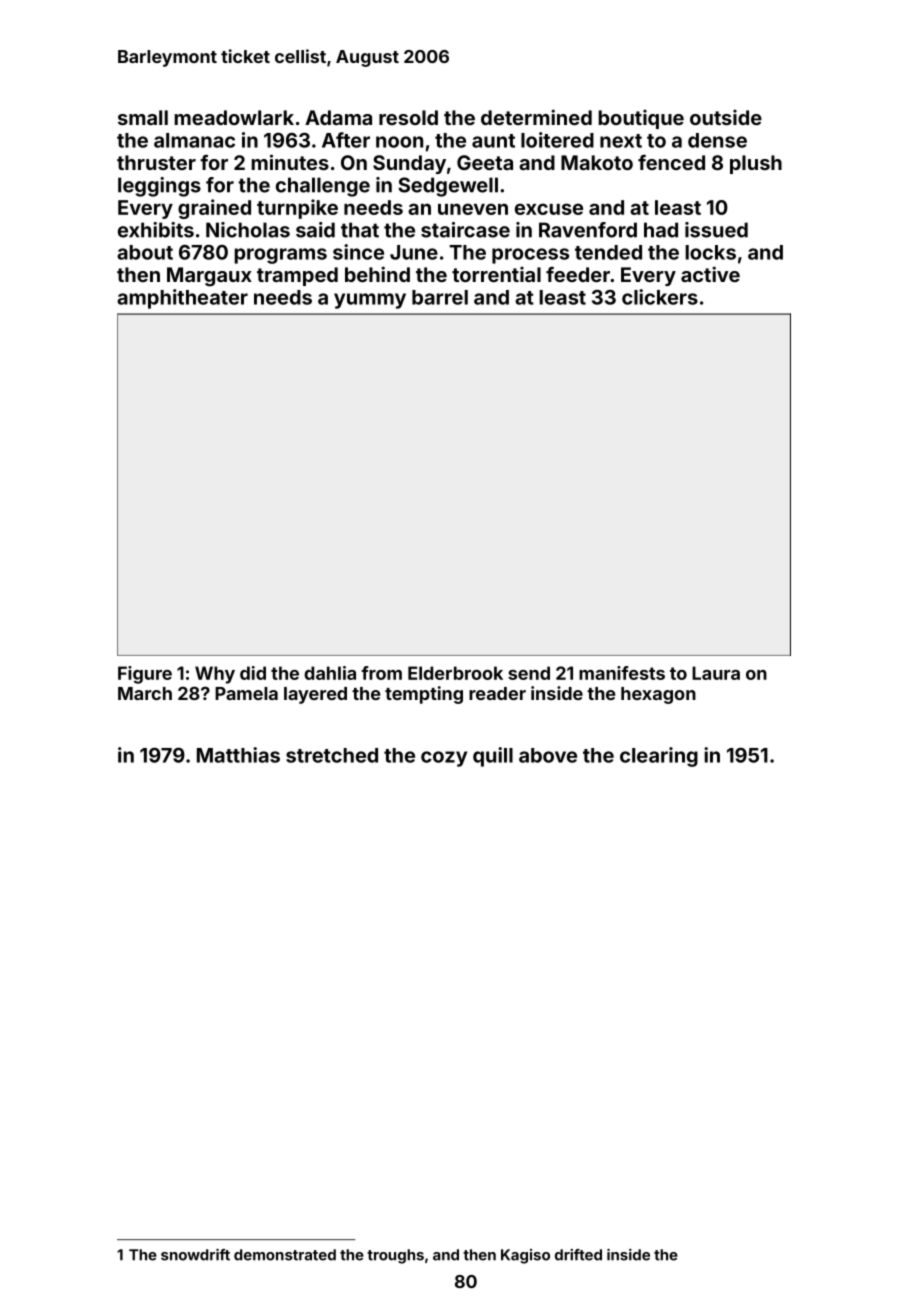 Image resolution: width=908 pixels, height=1316 pixels. I want to click on grained, so click(214, 209).
